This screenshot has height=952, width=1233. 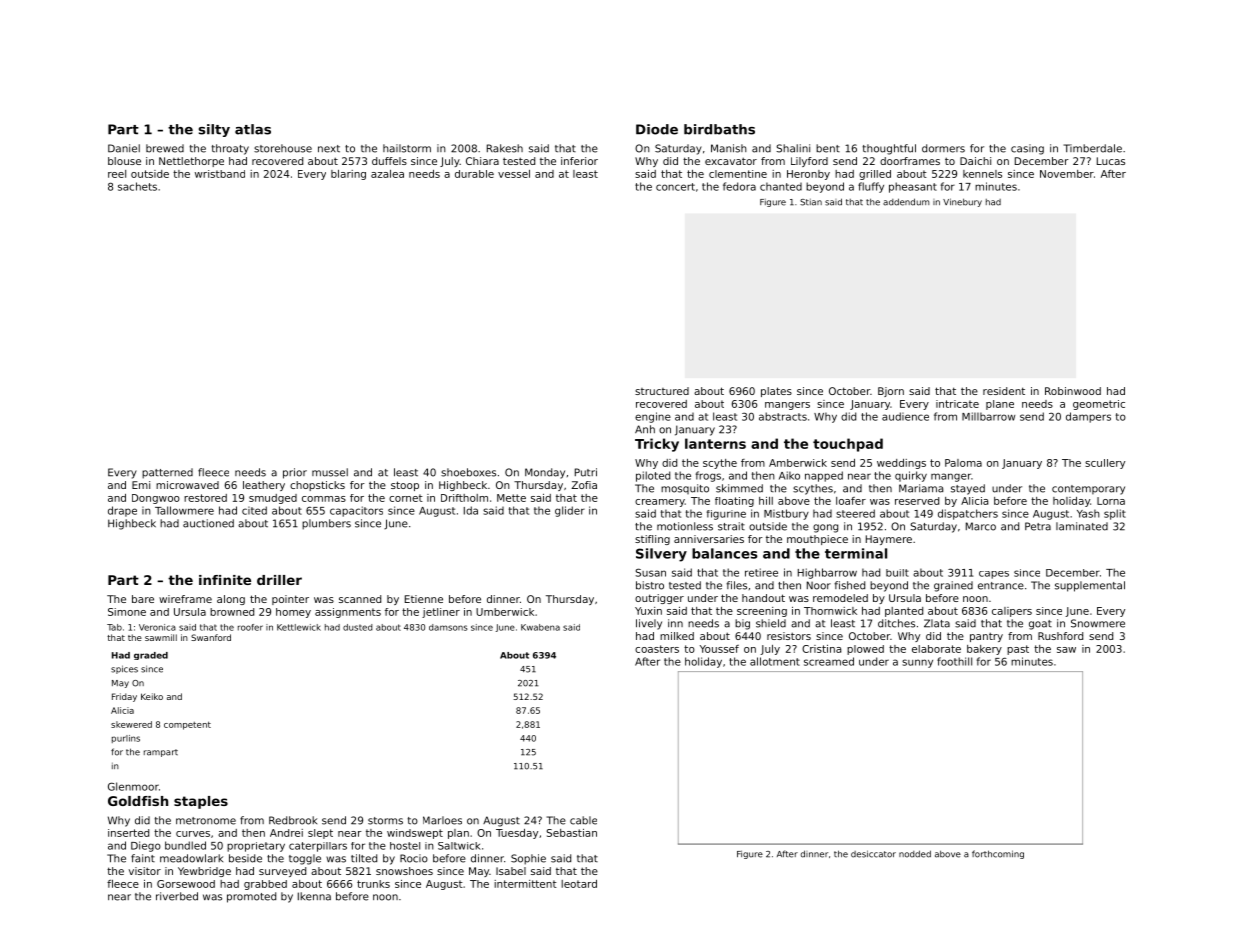 What do you see at coordinates (848, 445) in the screenshot?
I see `touchpad` at bounding box center [848, 445].
